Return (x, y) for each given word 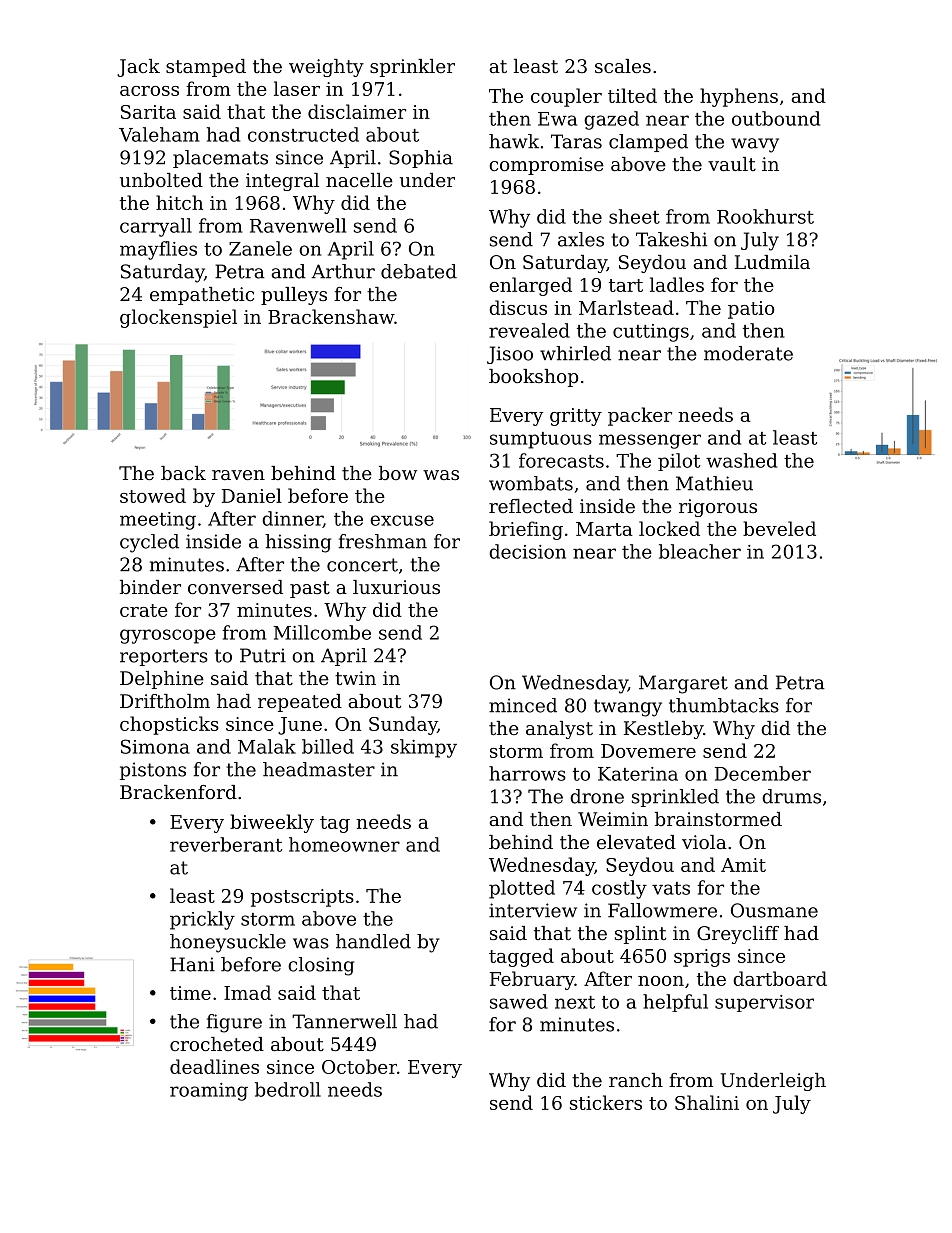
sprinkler (412, 68)
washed (741, 460)
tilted (632, 95)
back (183, 473)
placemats (220, 159)
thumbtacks (724, 705)
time (190, 993)
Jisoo (510, 355)
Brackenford (178, 792)
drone (597, 796)
